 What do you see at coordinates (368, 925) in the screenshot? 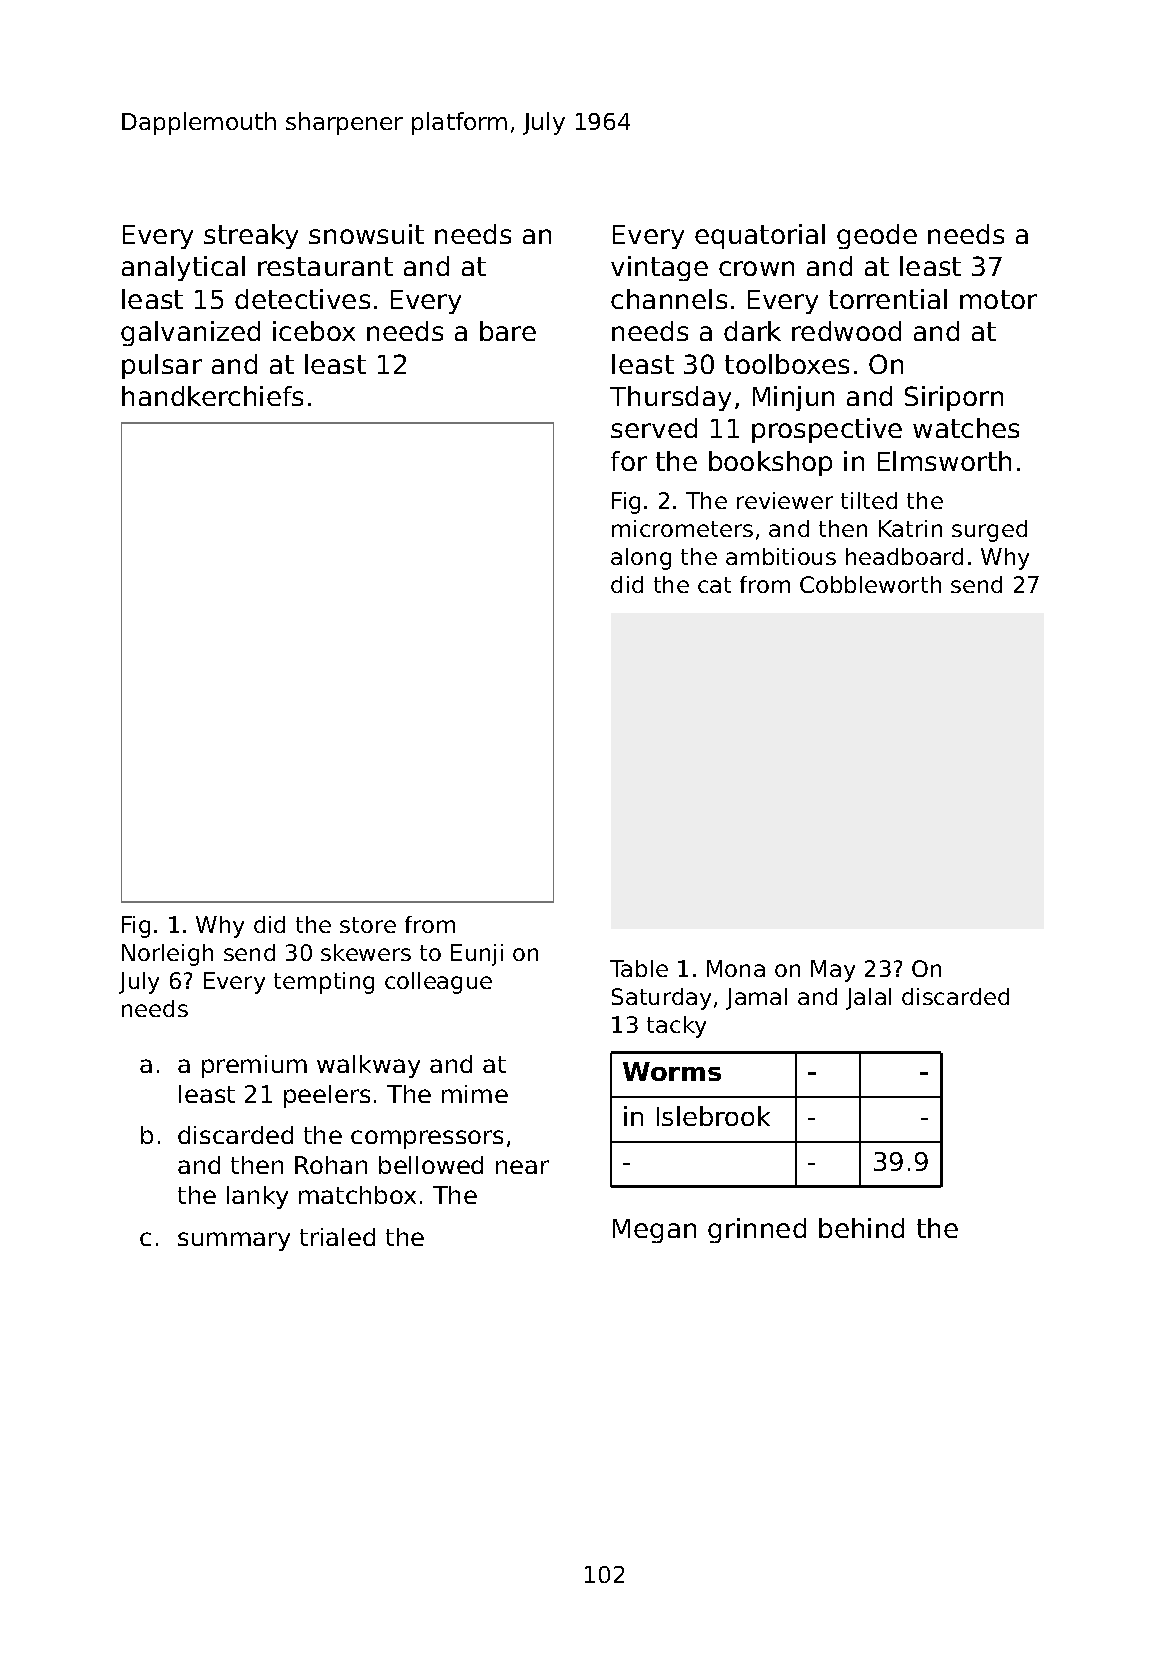
I see `store` at bounding box center [368, 925].
